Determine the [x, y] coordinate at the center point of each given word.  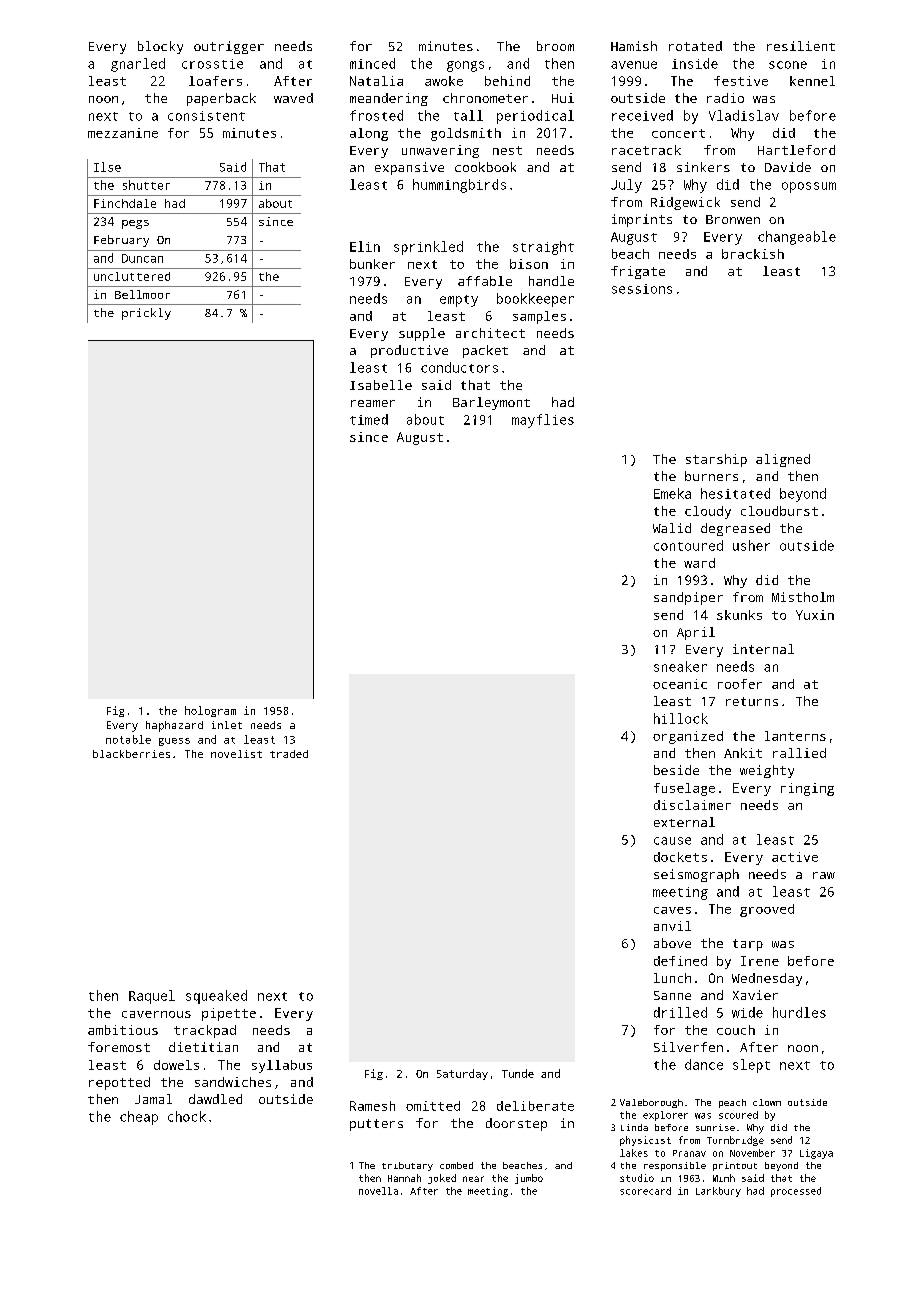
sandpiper [688, 598]
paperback [221, 99]
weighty [767, 771]
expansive [409, 168]
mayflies [543, 421]
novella [378, 1191]
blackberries [131, 754]
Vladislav [744, 115]
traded [289, 754]
